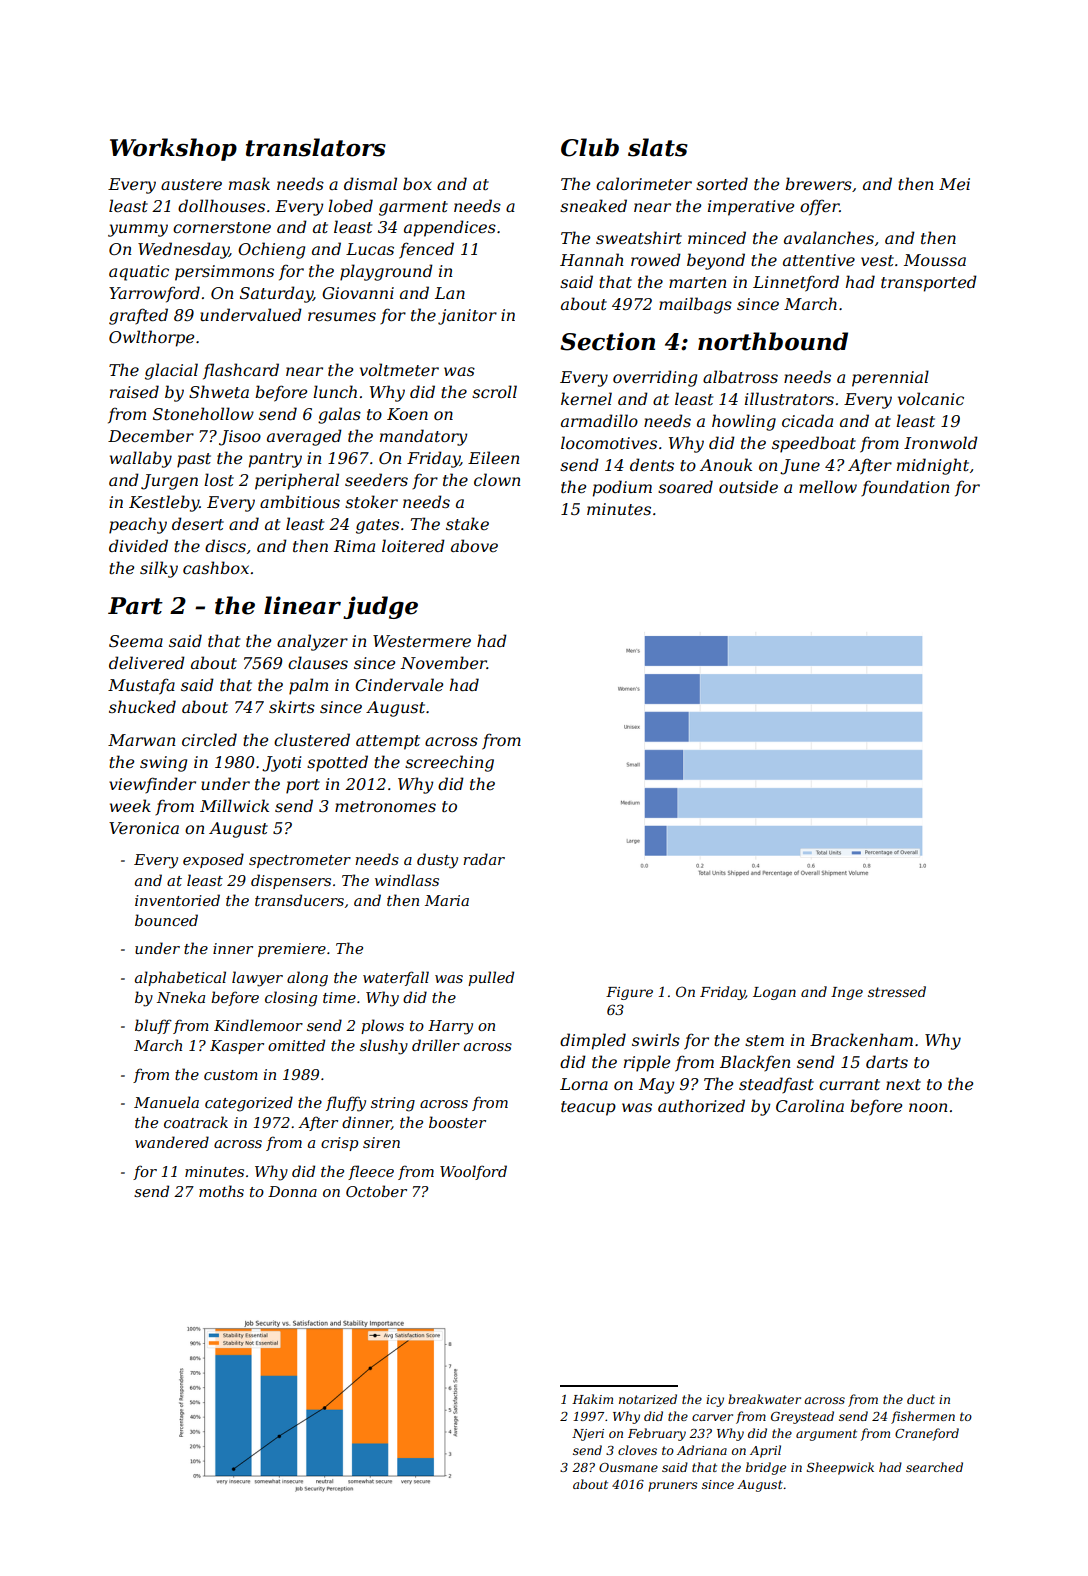 Image resolution: width=1088 pixels, height=1576 pixels. What do you see at coordinates (897, 991) in the screenshot?
I see `stressed` at bounding box center [897, 991].
